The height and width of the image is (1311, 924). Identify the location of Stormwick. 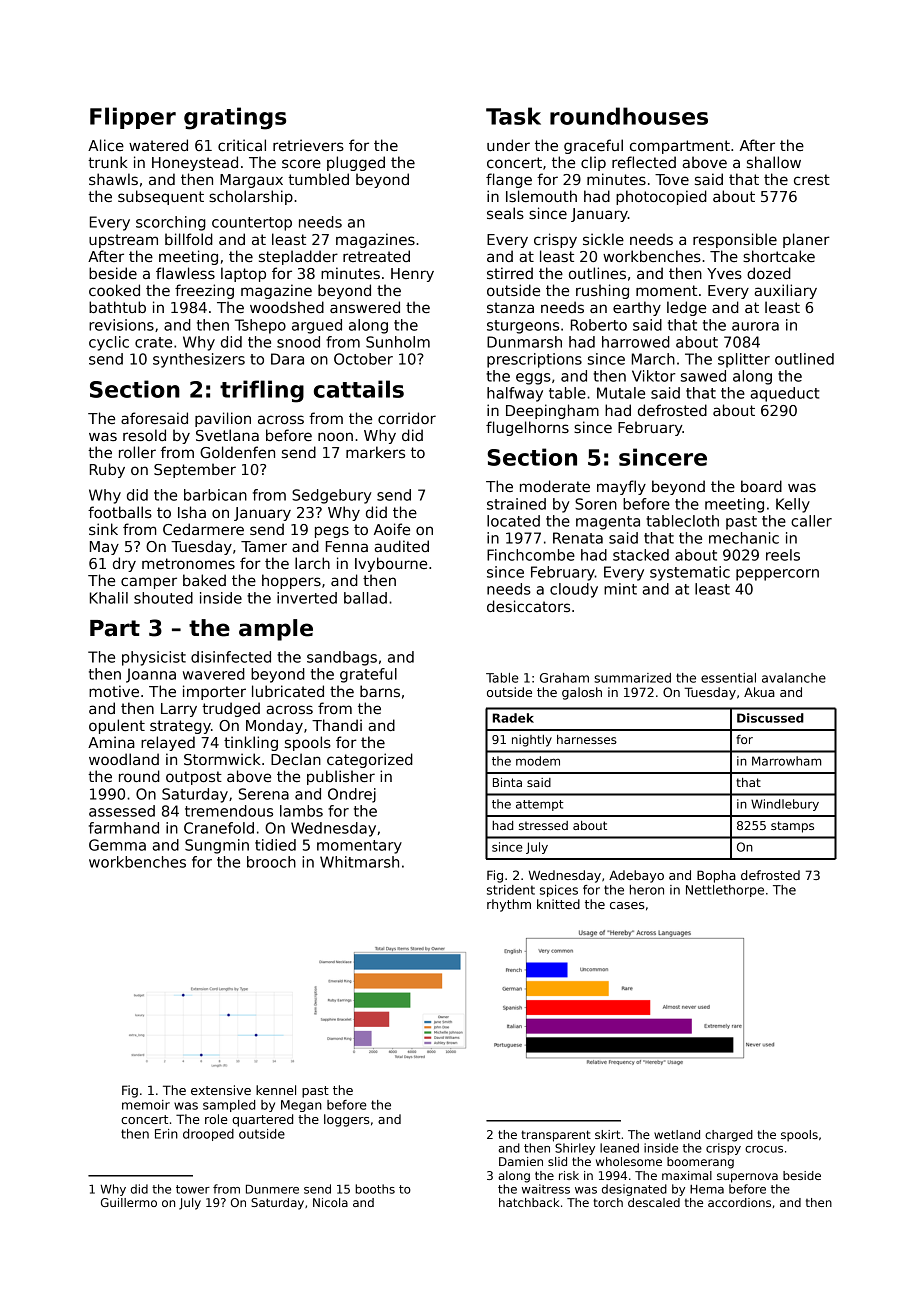
(222, 759).
